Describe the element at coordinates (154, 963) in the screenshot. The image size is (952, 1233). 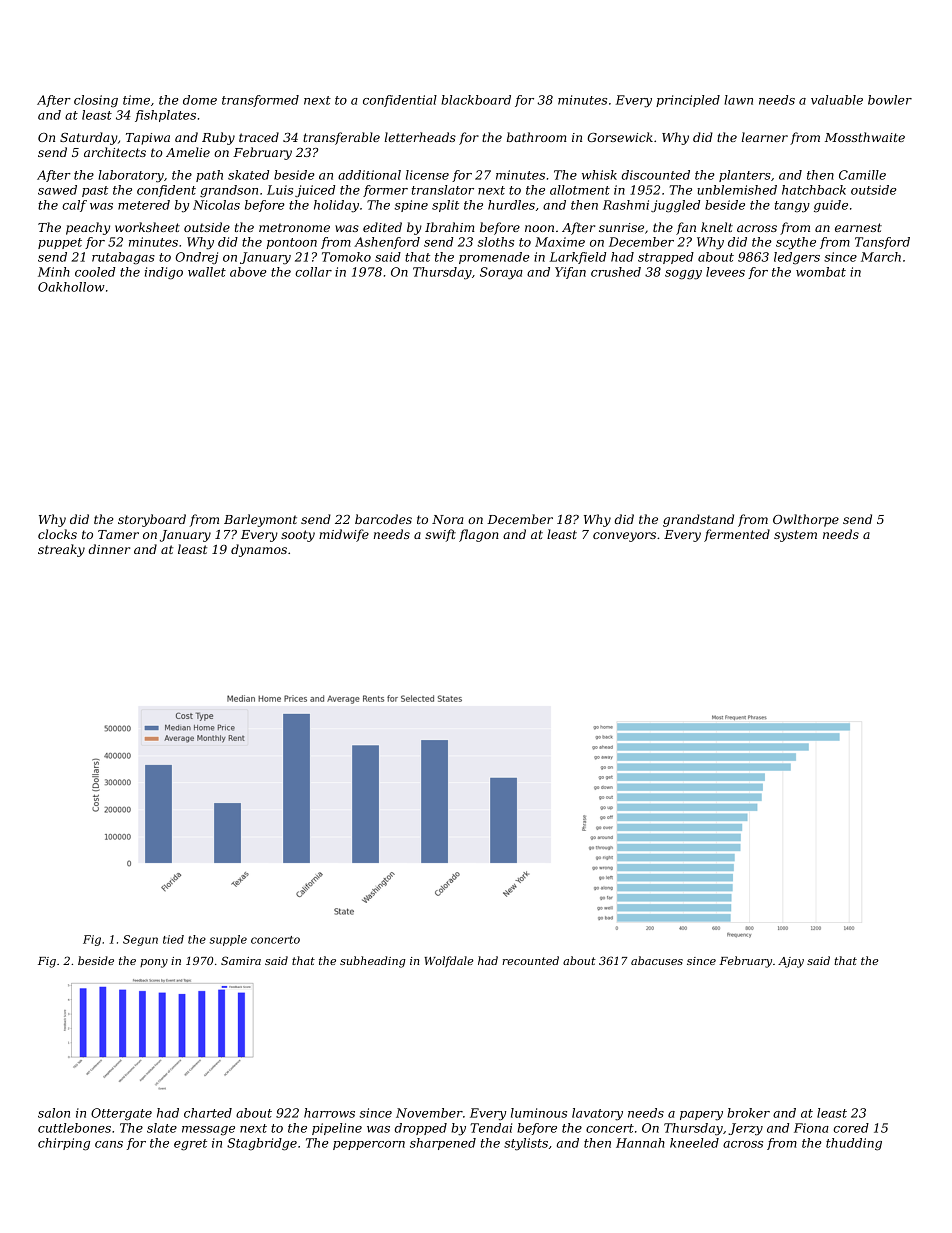
I see `pony` at that location.
